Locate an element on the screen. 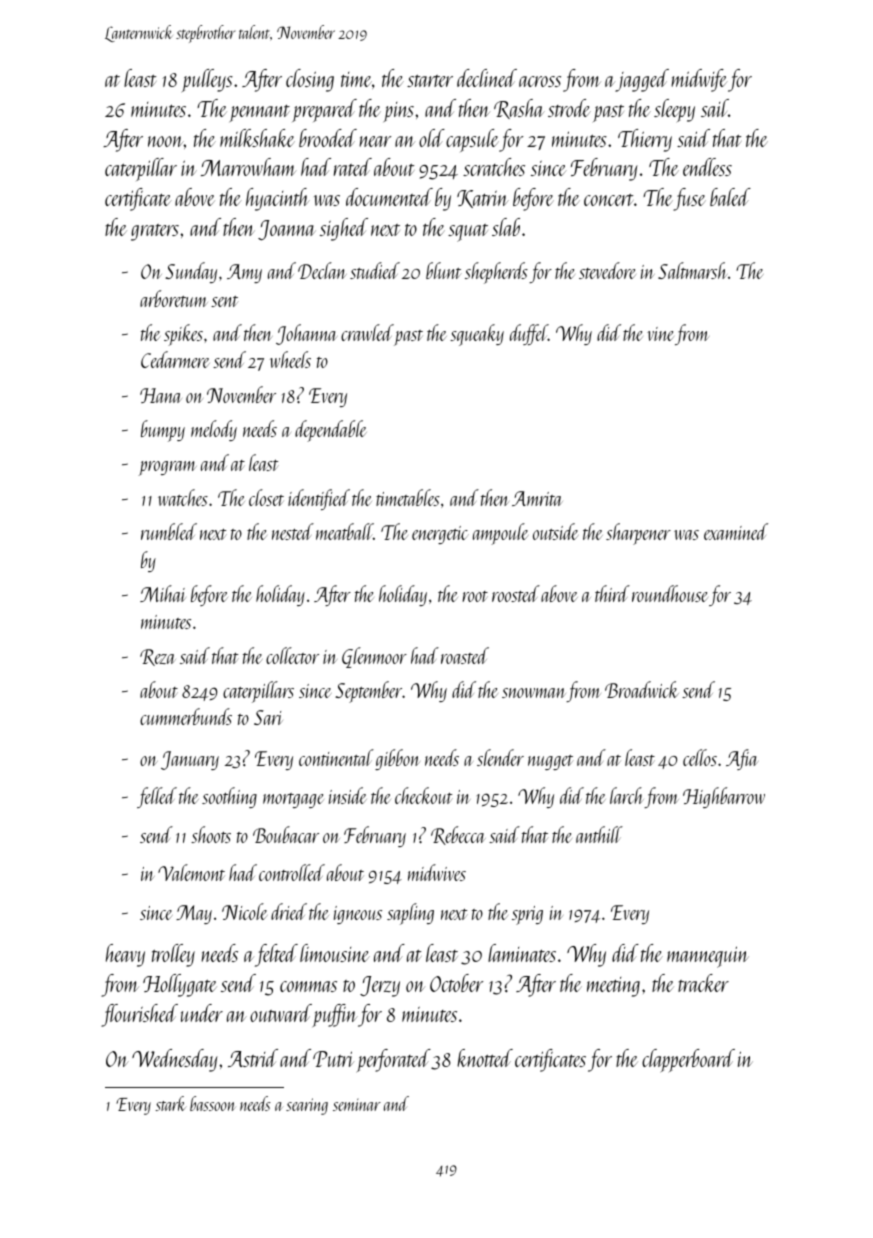 The image size is (873, 1238). sapling is located at coordinates (410, 914).
